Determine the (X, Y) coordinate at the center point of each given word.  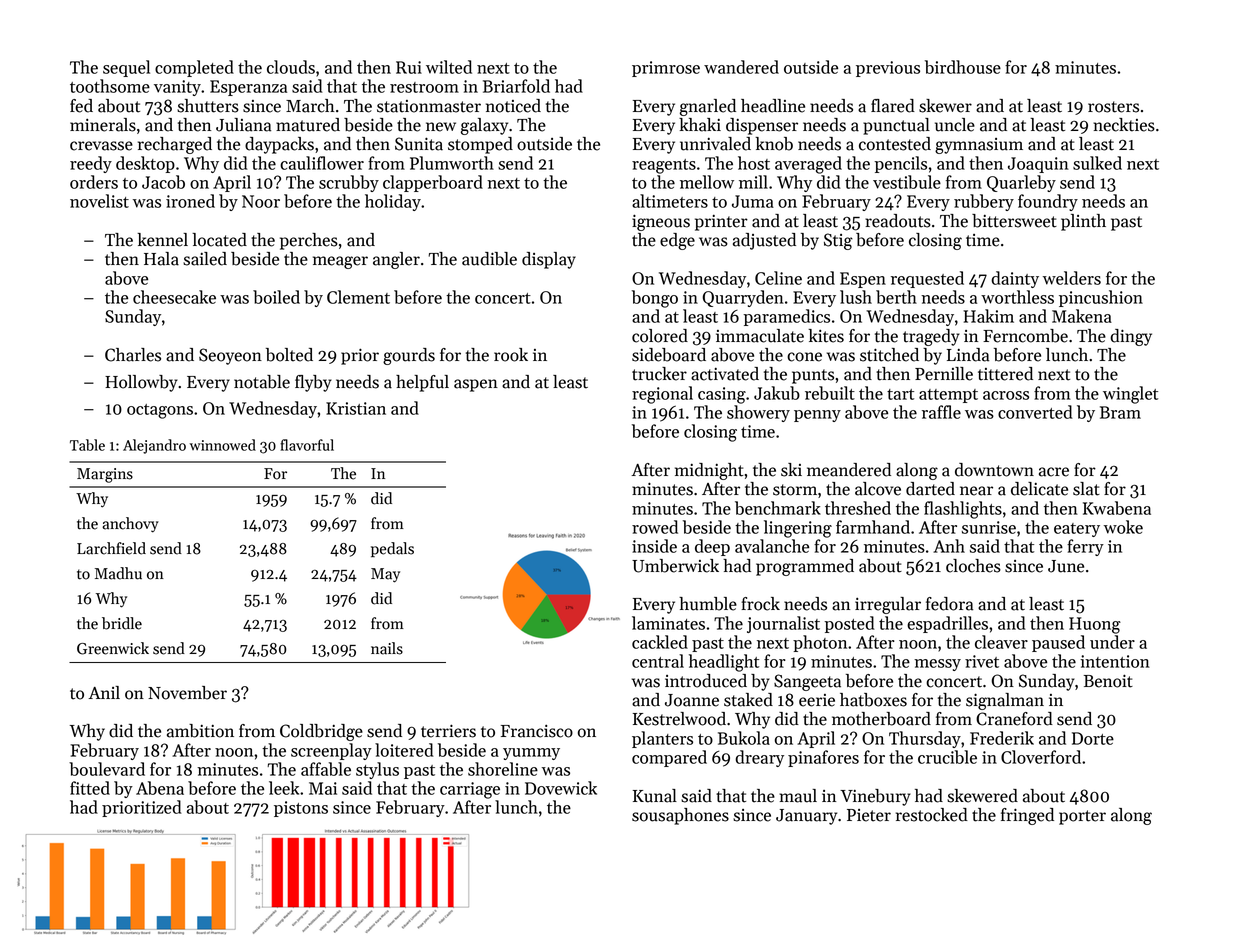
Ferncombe (1025, 336)
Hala (161, 259)
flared (893, 106)
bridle (122, 623)
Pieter (869, 815)
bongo (655, 299)
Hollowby (141, 383)
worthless (1017, 297)
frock (760, 604)
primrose (666, 69)
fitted (90, 788)
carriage (470, 790)
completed (194, 68)
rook (511, 355)
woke (1123, 527)
